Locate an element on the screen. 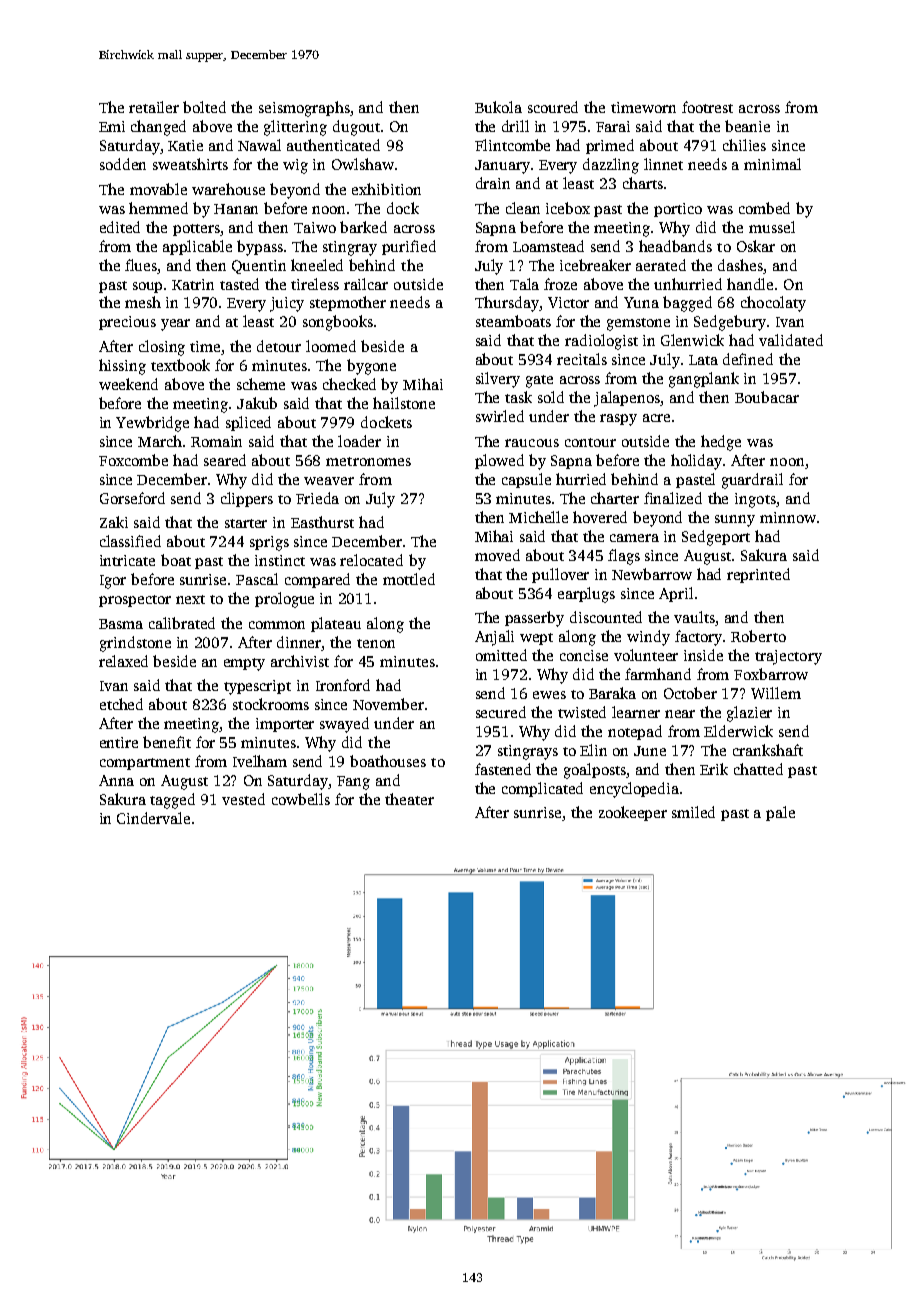  classified is located at coordinates (130, 541).
